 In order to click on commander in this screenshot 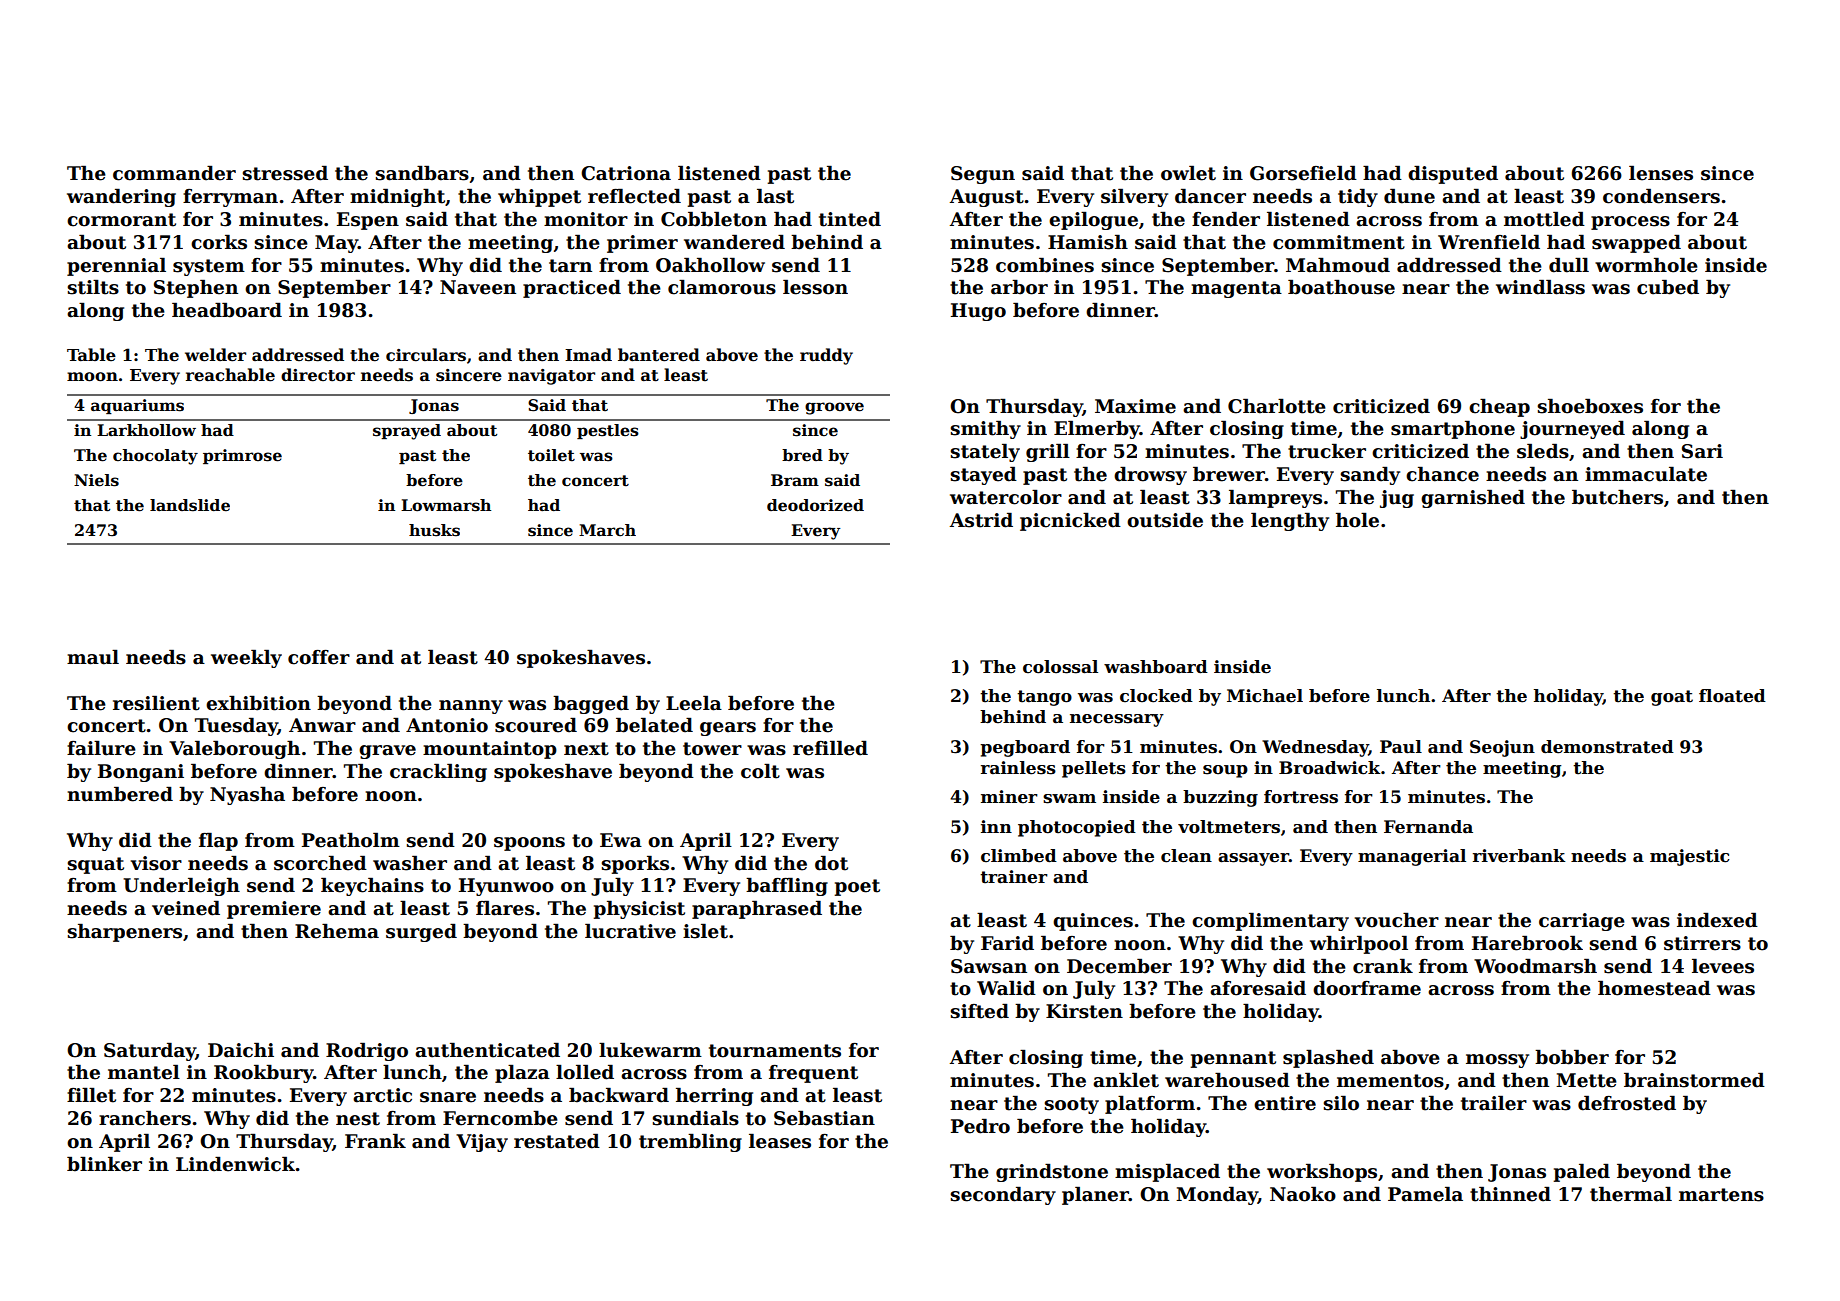, I will do `click(174, 173)`.
